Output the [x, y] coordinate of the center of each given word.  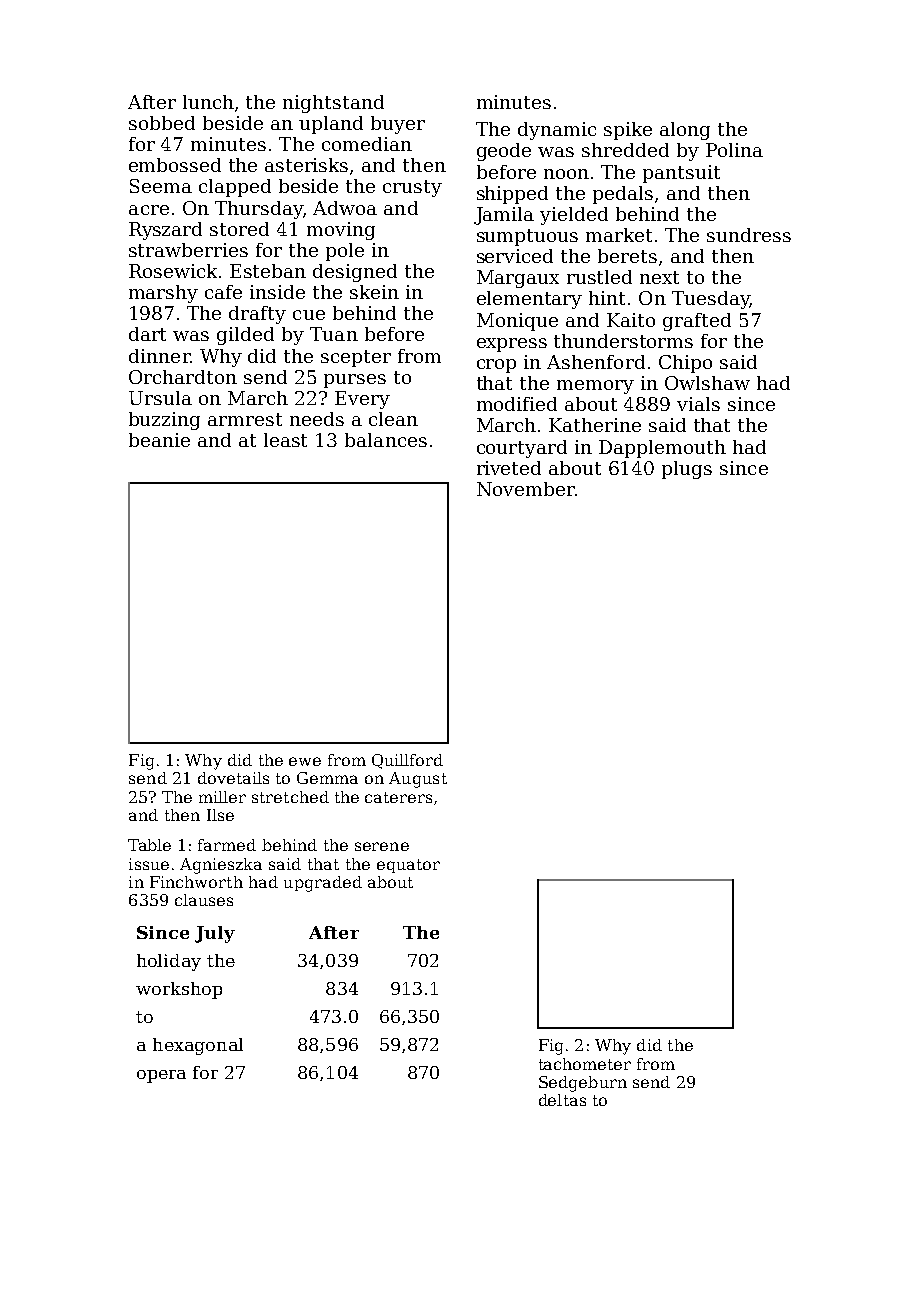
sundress [749, 235]
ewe [305, 761]
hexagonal [198, 1046]
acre [149, 210]
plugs [687, 470]
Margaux [518, 279]
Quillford [407, 761]
